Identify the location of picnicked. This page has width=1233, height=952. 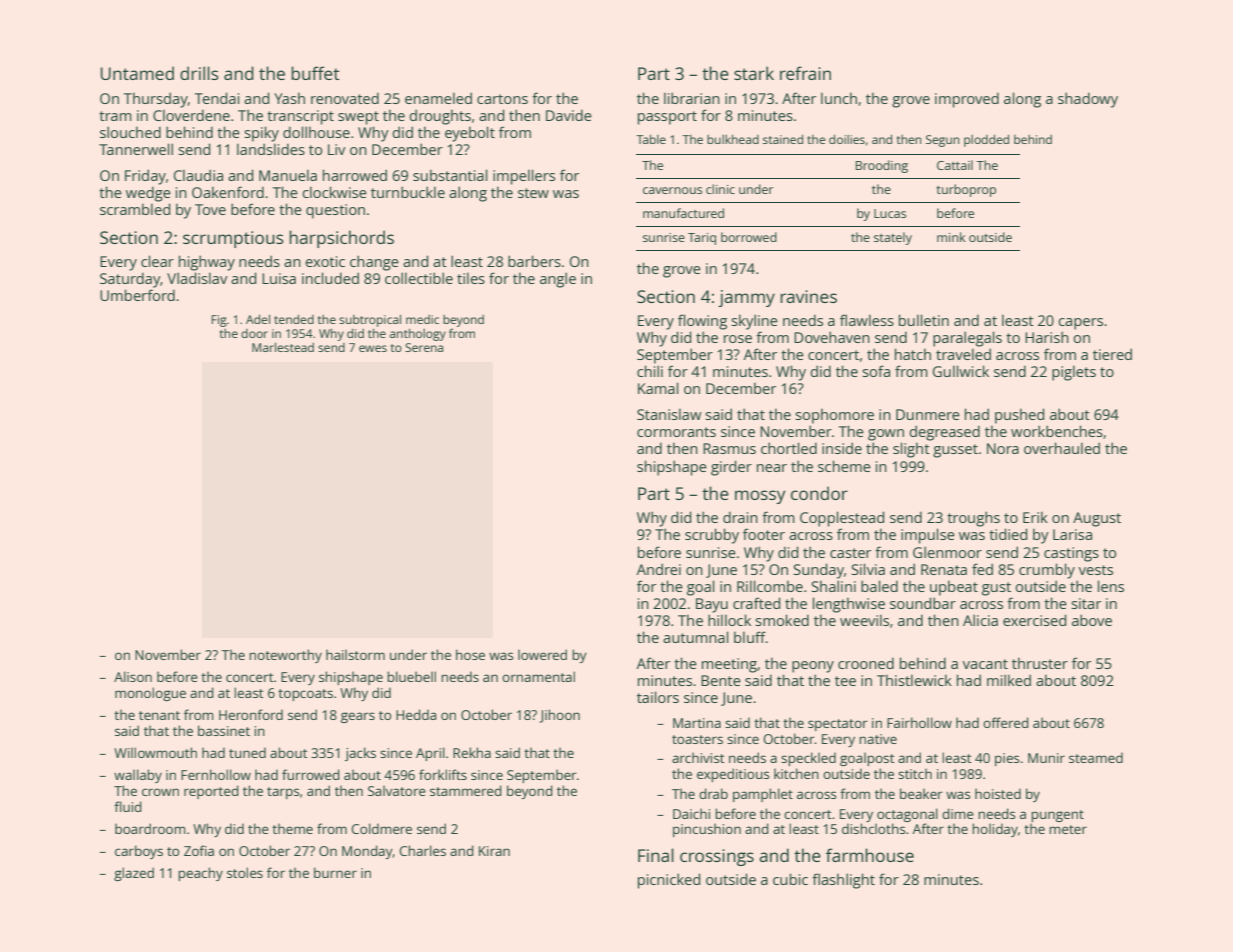
(669, 881).
